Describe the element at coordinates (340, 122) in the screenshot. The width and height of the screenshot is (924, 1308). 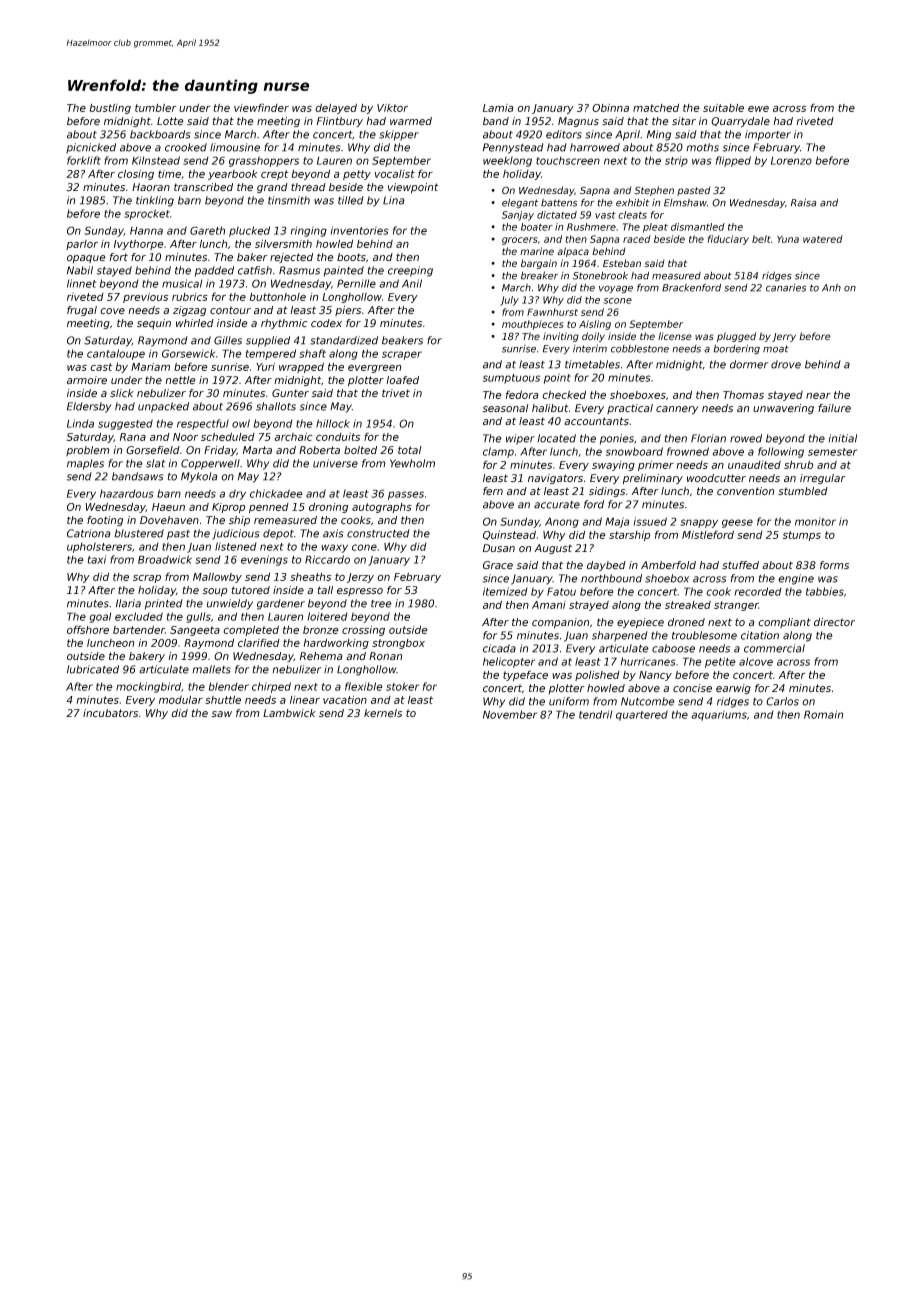
I see `Flintbury` at that location.
